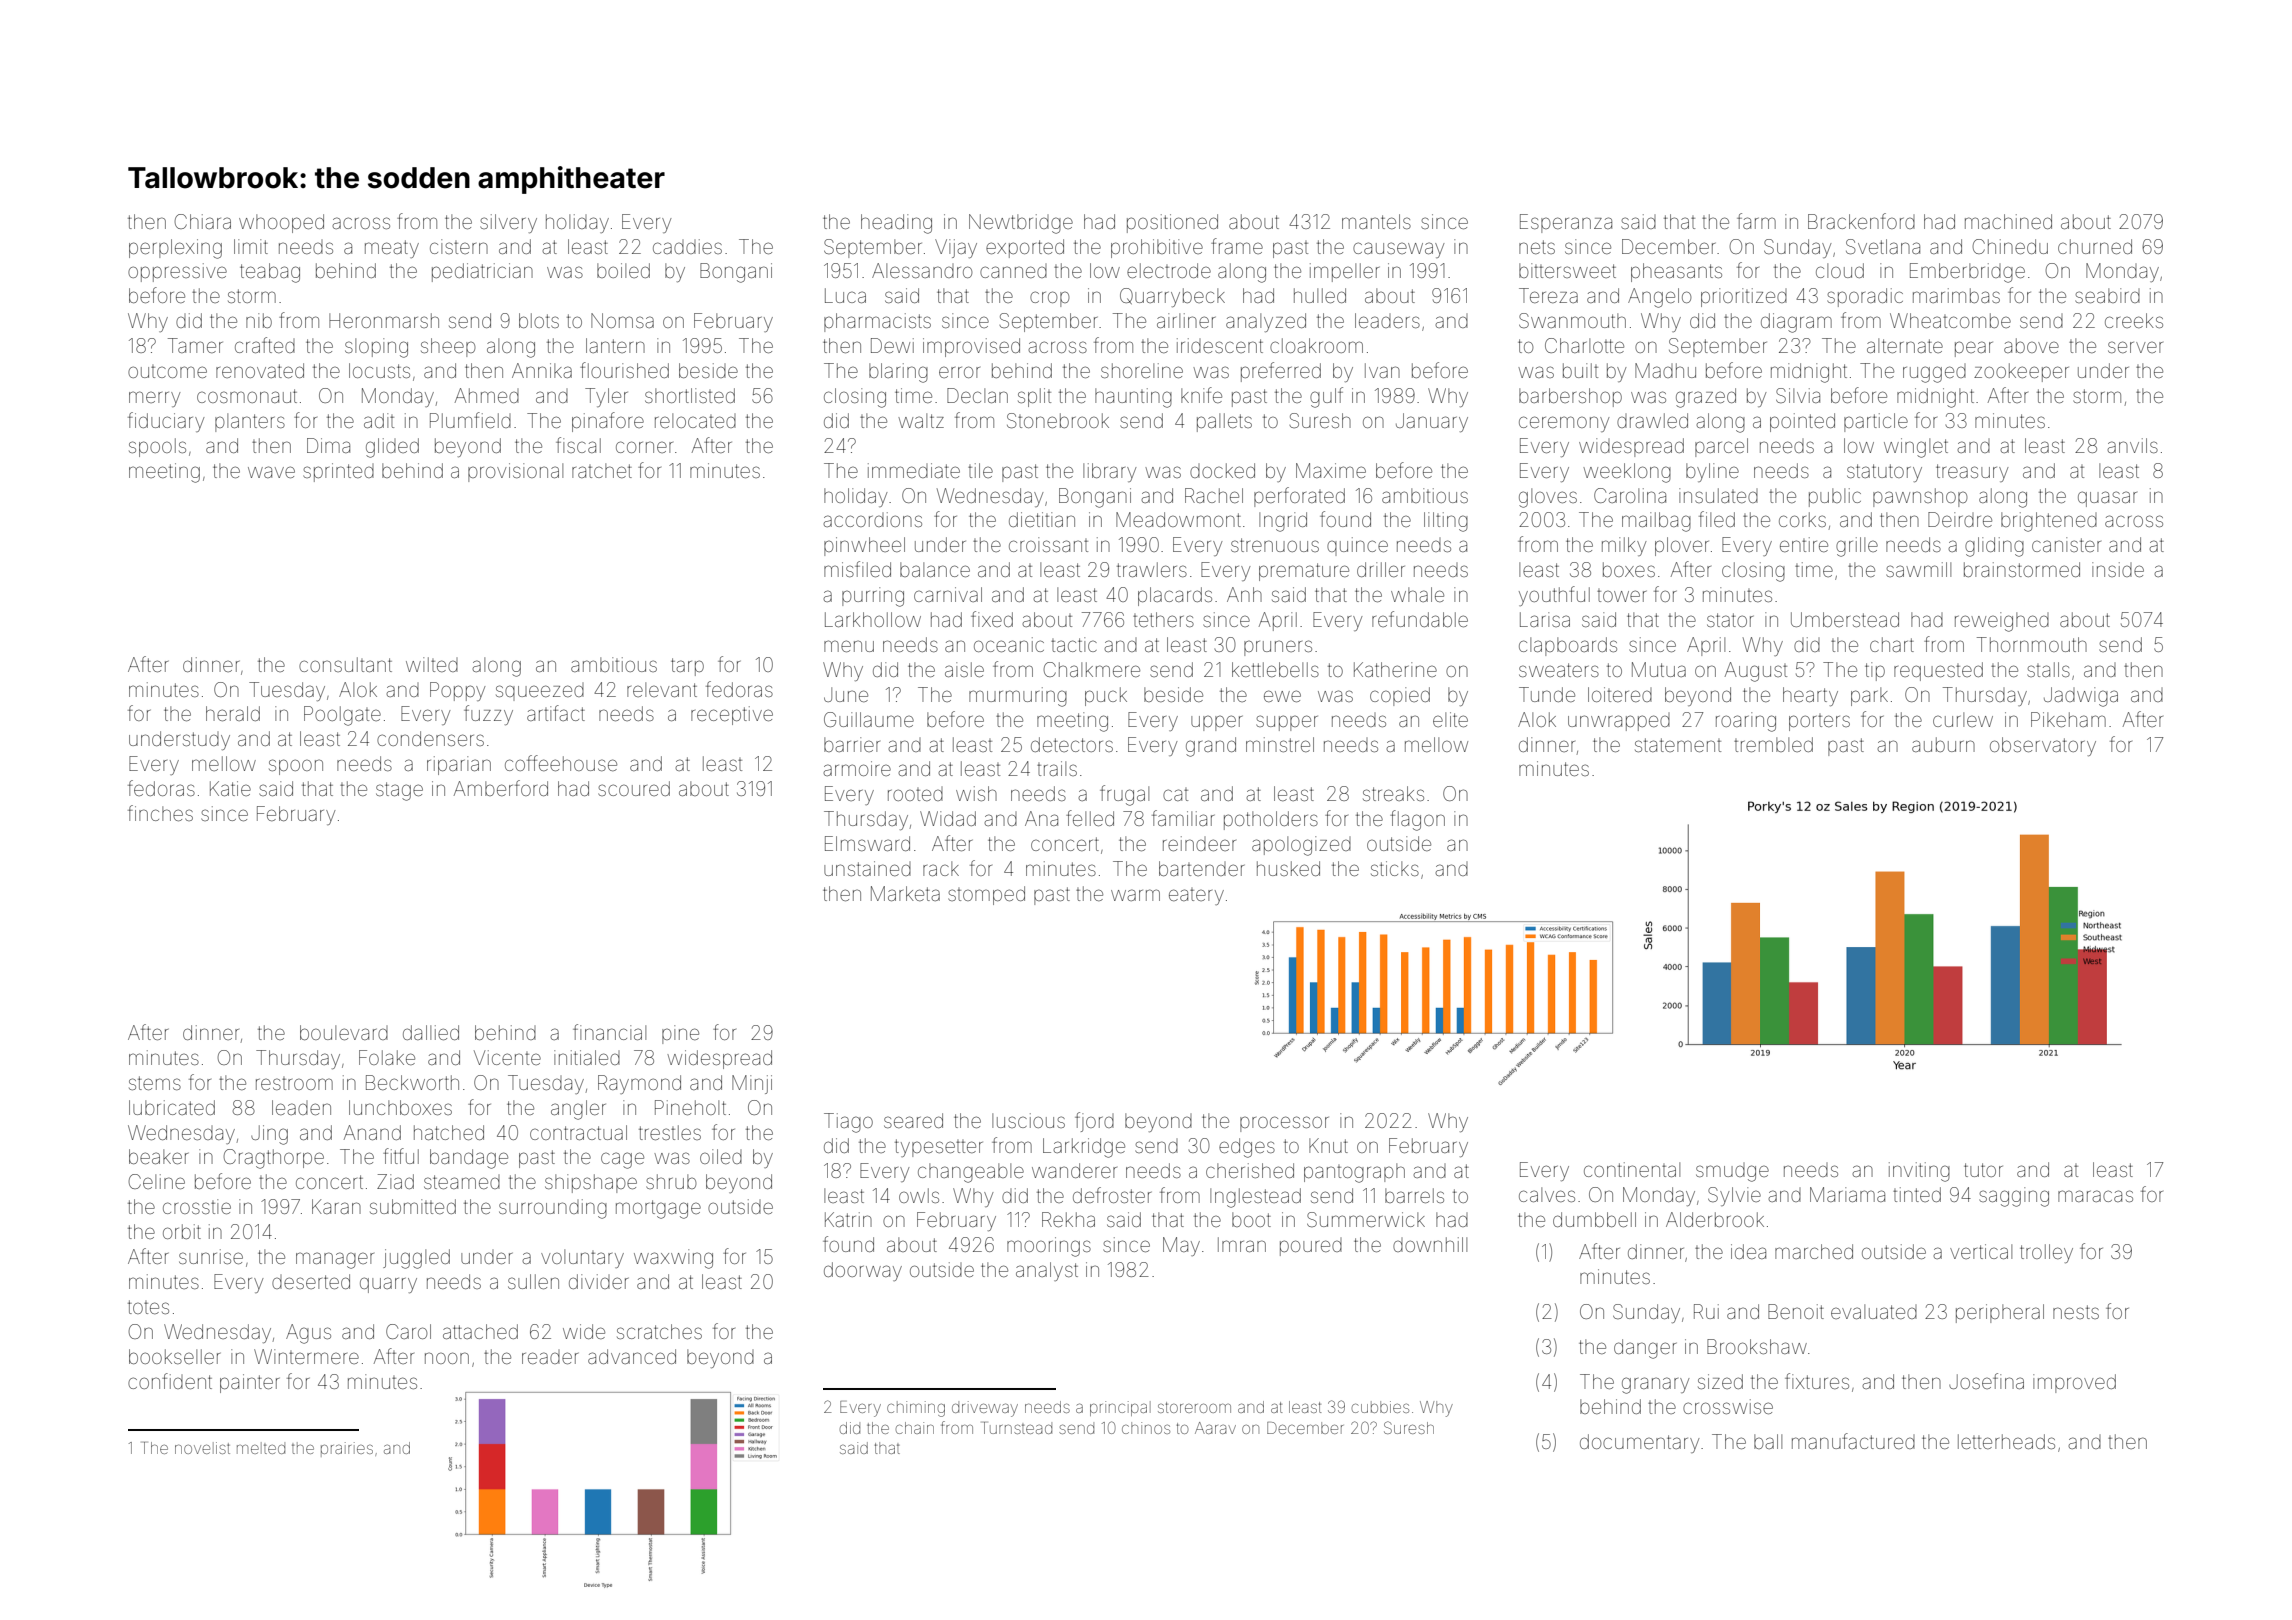 The image size is (2292, 1620). I want to click on frame, so click(1237, 246).
